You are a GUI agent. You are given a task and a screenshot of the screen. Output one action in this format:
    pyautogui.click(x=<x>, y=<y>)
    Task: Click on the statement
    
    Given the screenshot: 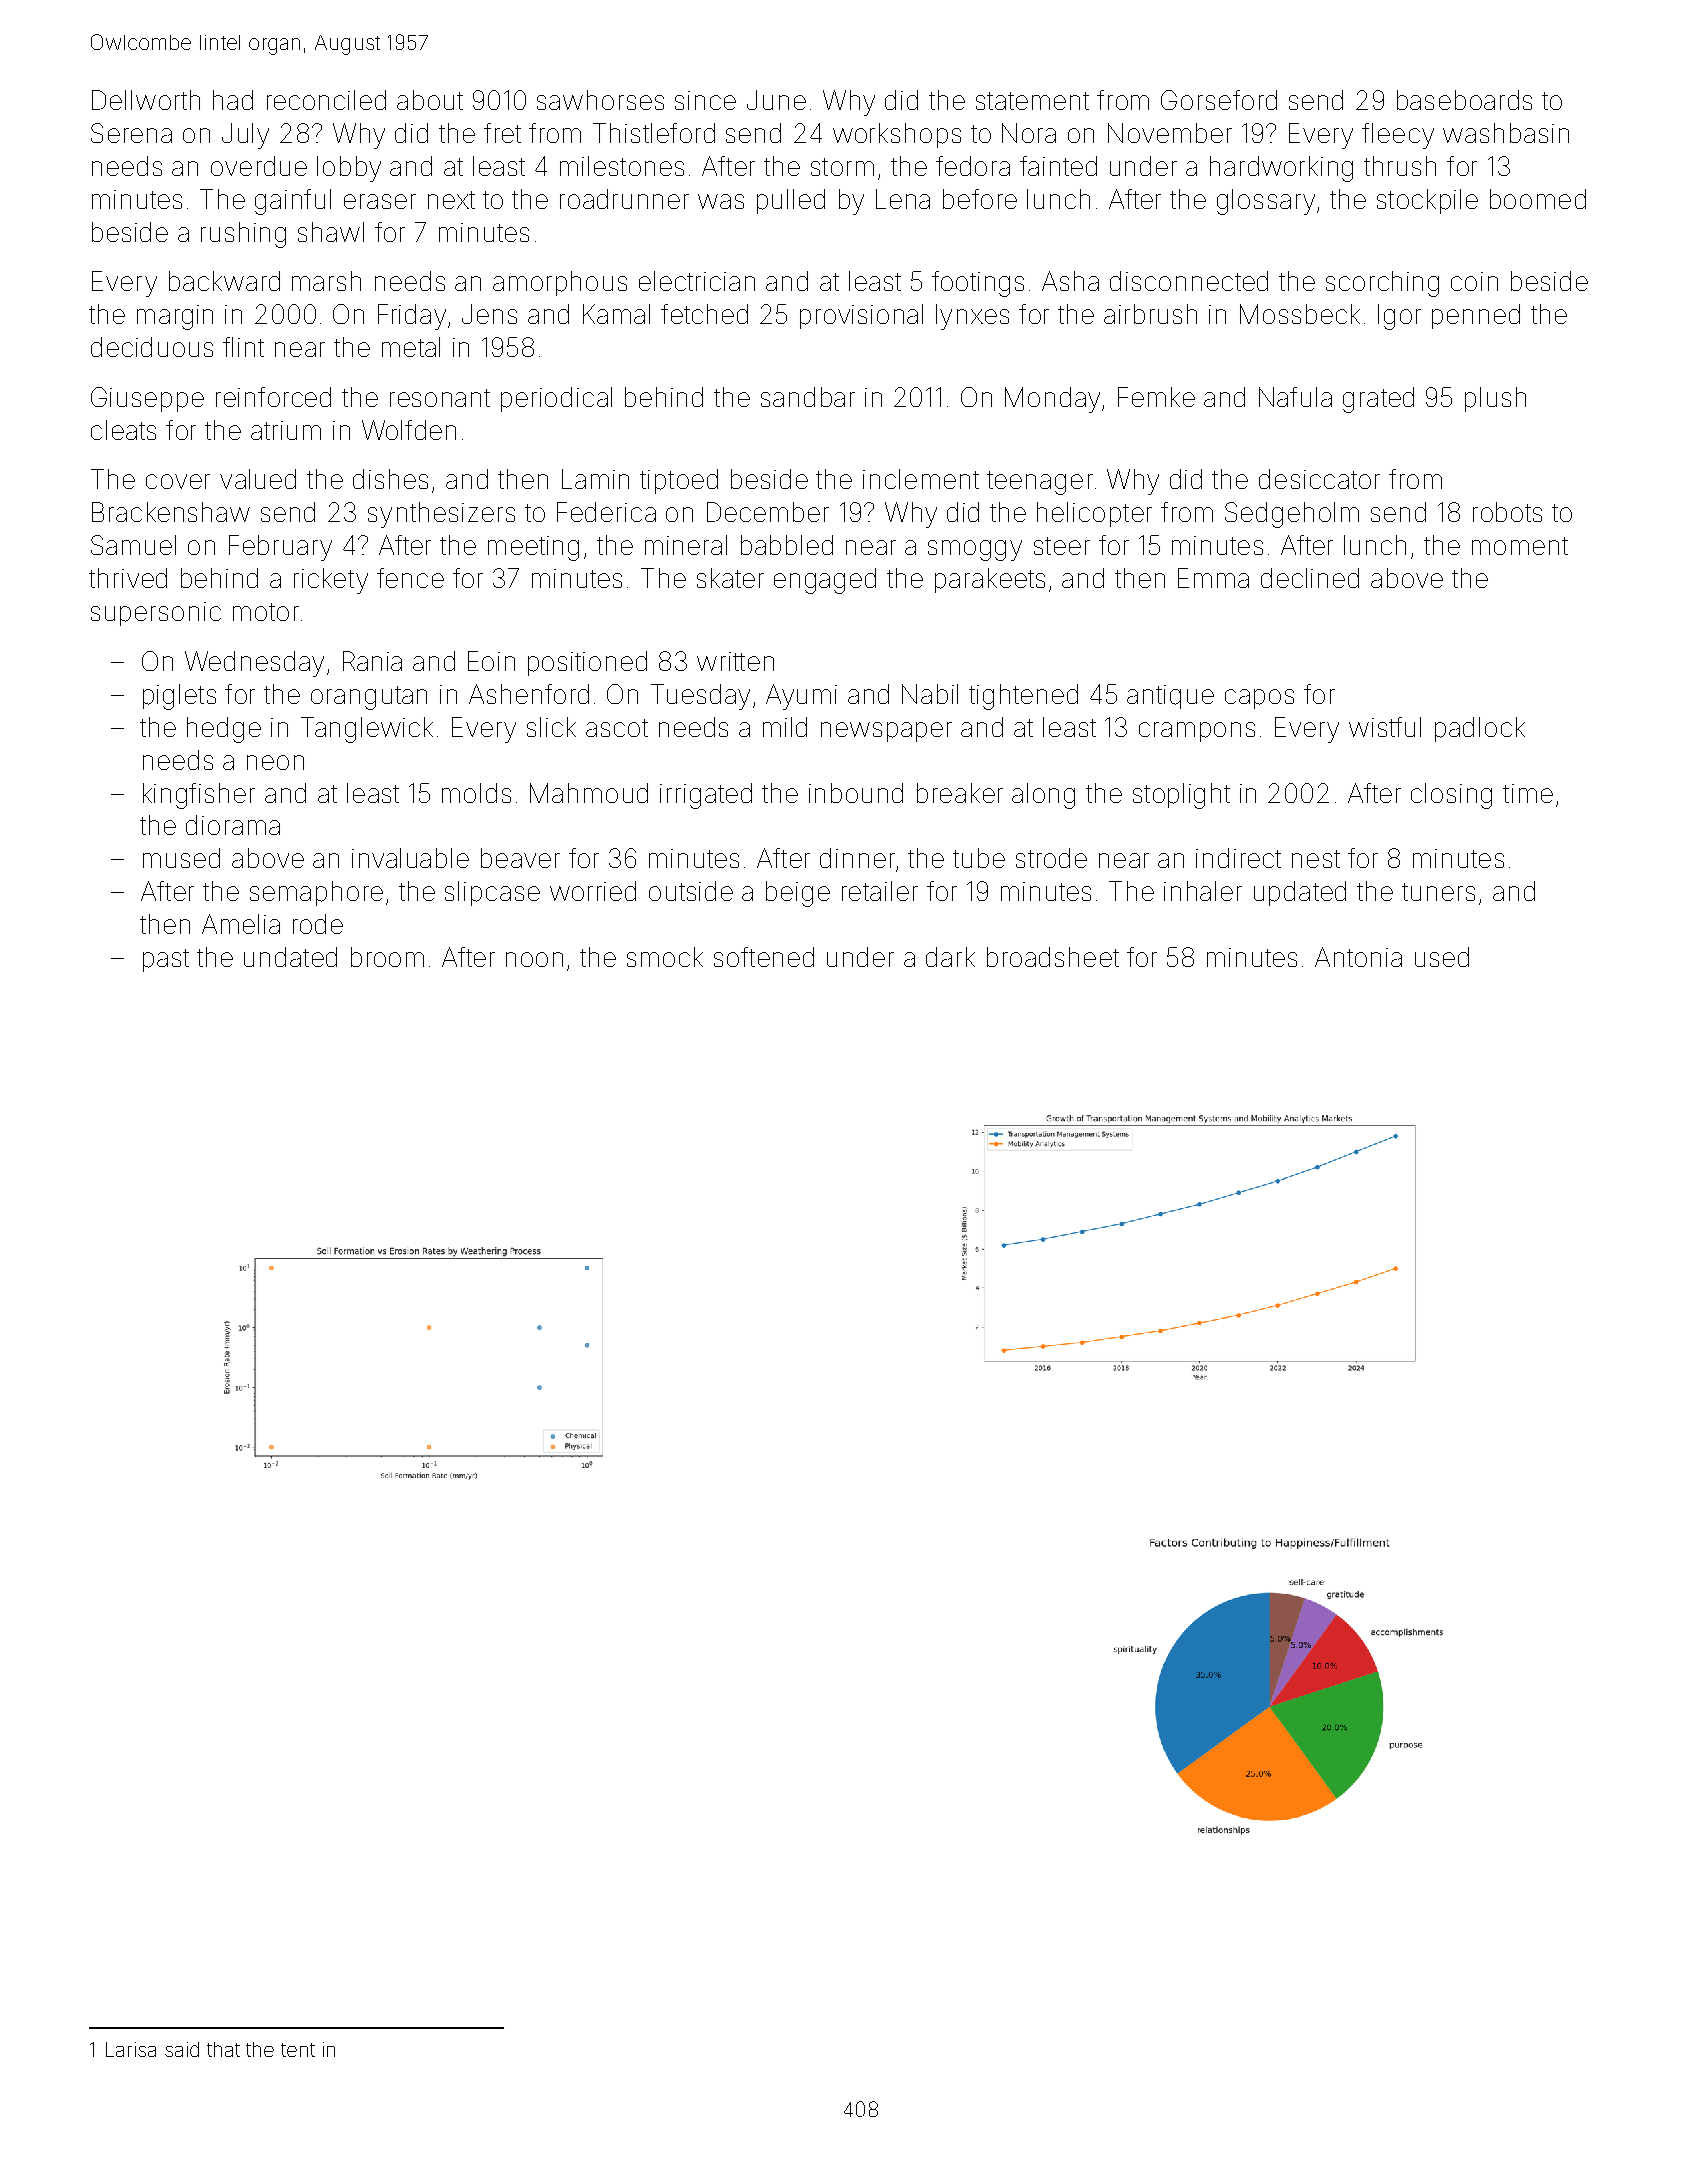 What is the action you would take?
    pyautogui.click(x=1032, y=101)
